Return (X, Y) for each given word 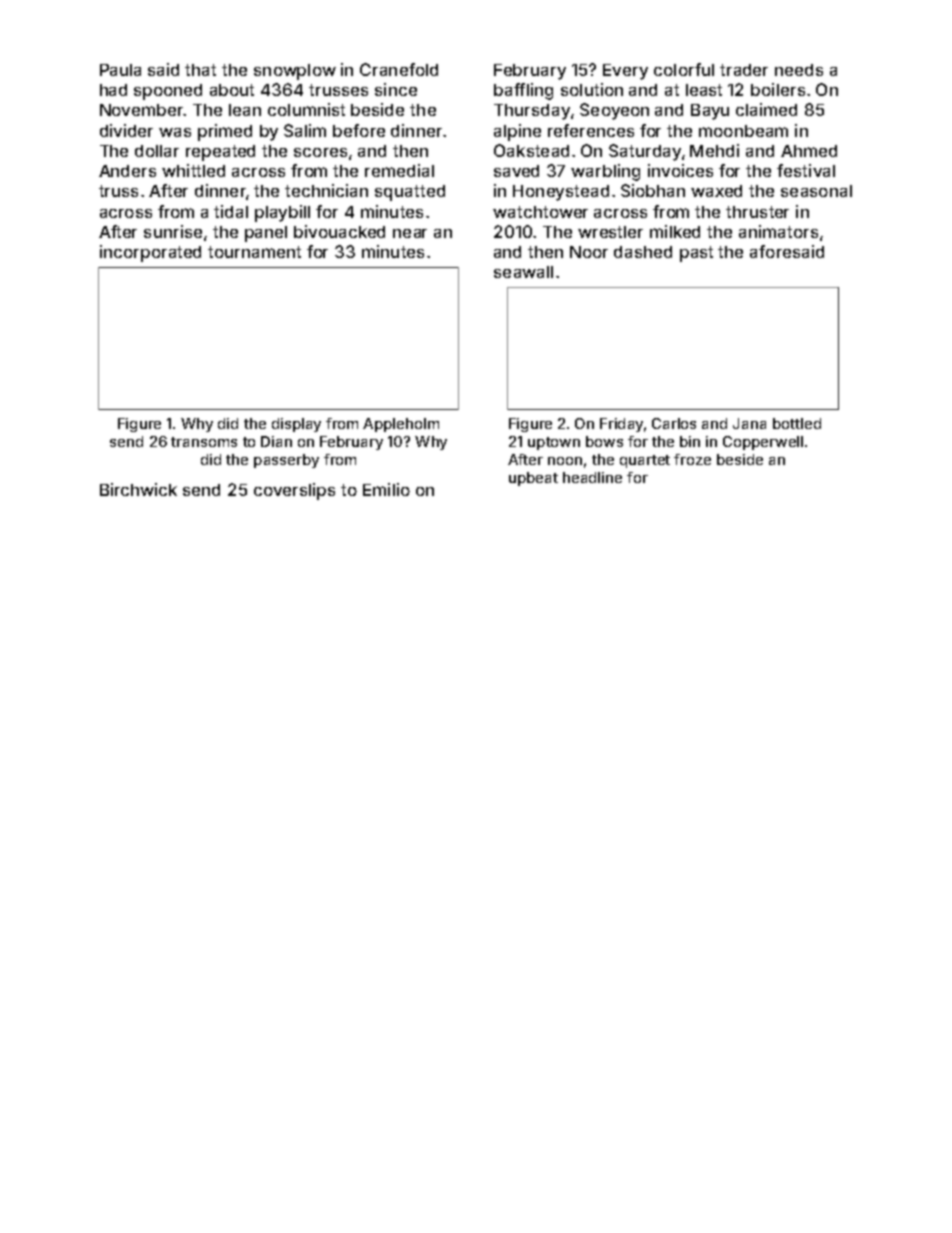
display (296, 425)
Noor (589, 252)
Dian (276, 441)
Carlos (674, 423)
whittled (193, 170)
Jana (749, 423)
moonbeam (743, 131)
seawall (523, 272)
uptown (554, 443)
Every (625, 72)
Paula (120, 70)
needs (799, 70)
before (359, 130)
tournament (254, 252)
